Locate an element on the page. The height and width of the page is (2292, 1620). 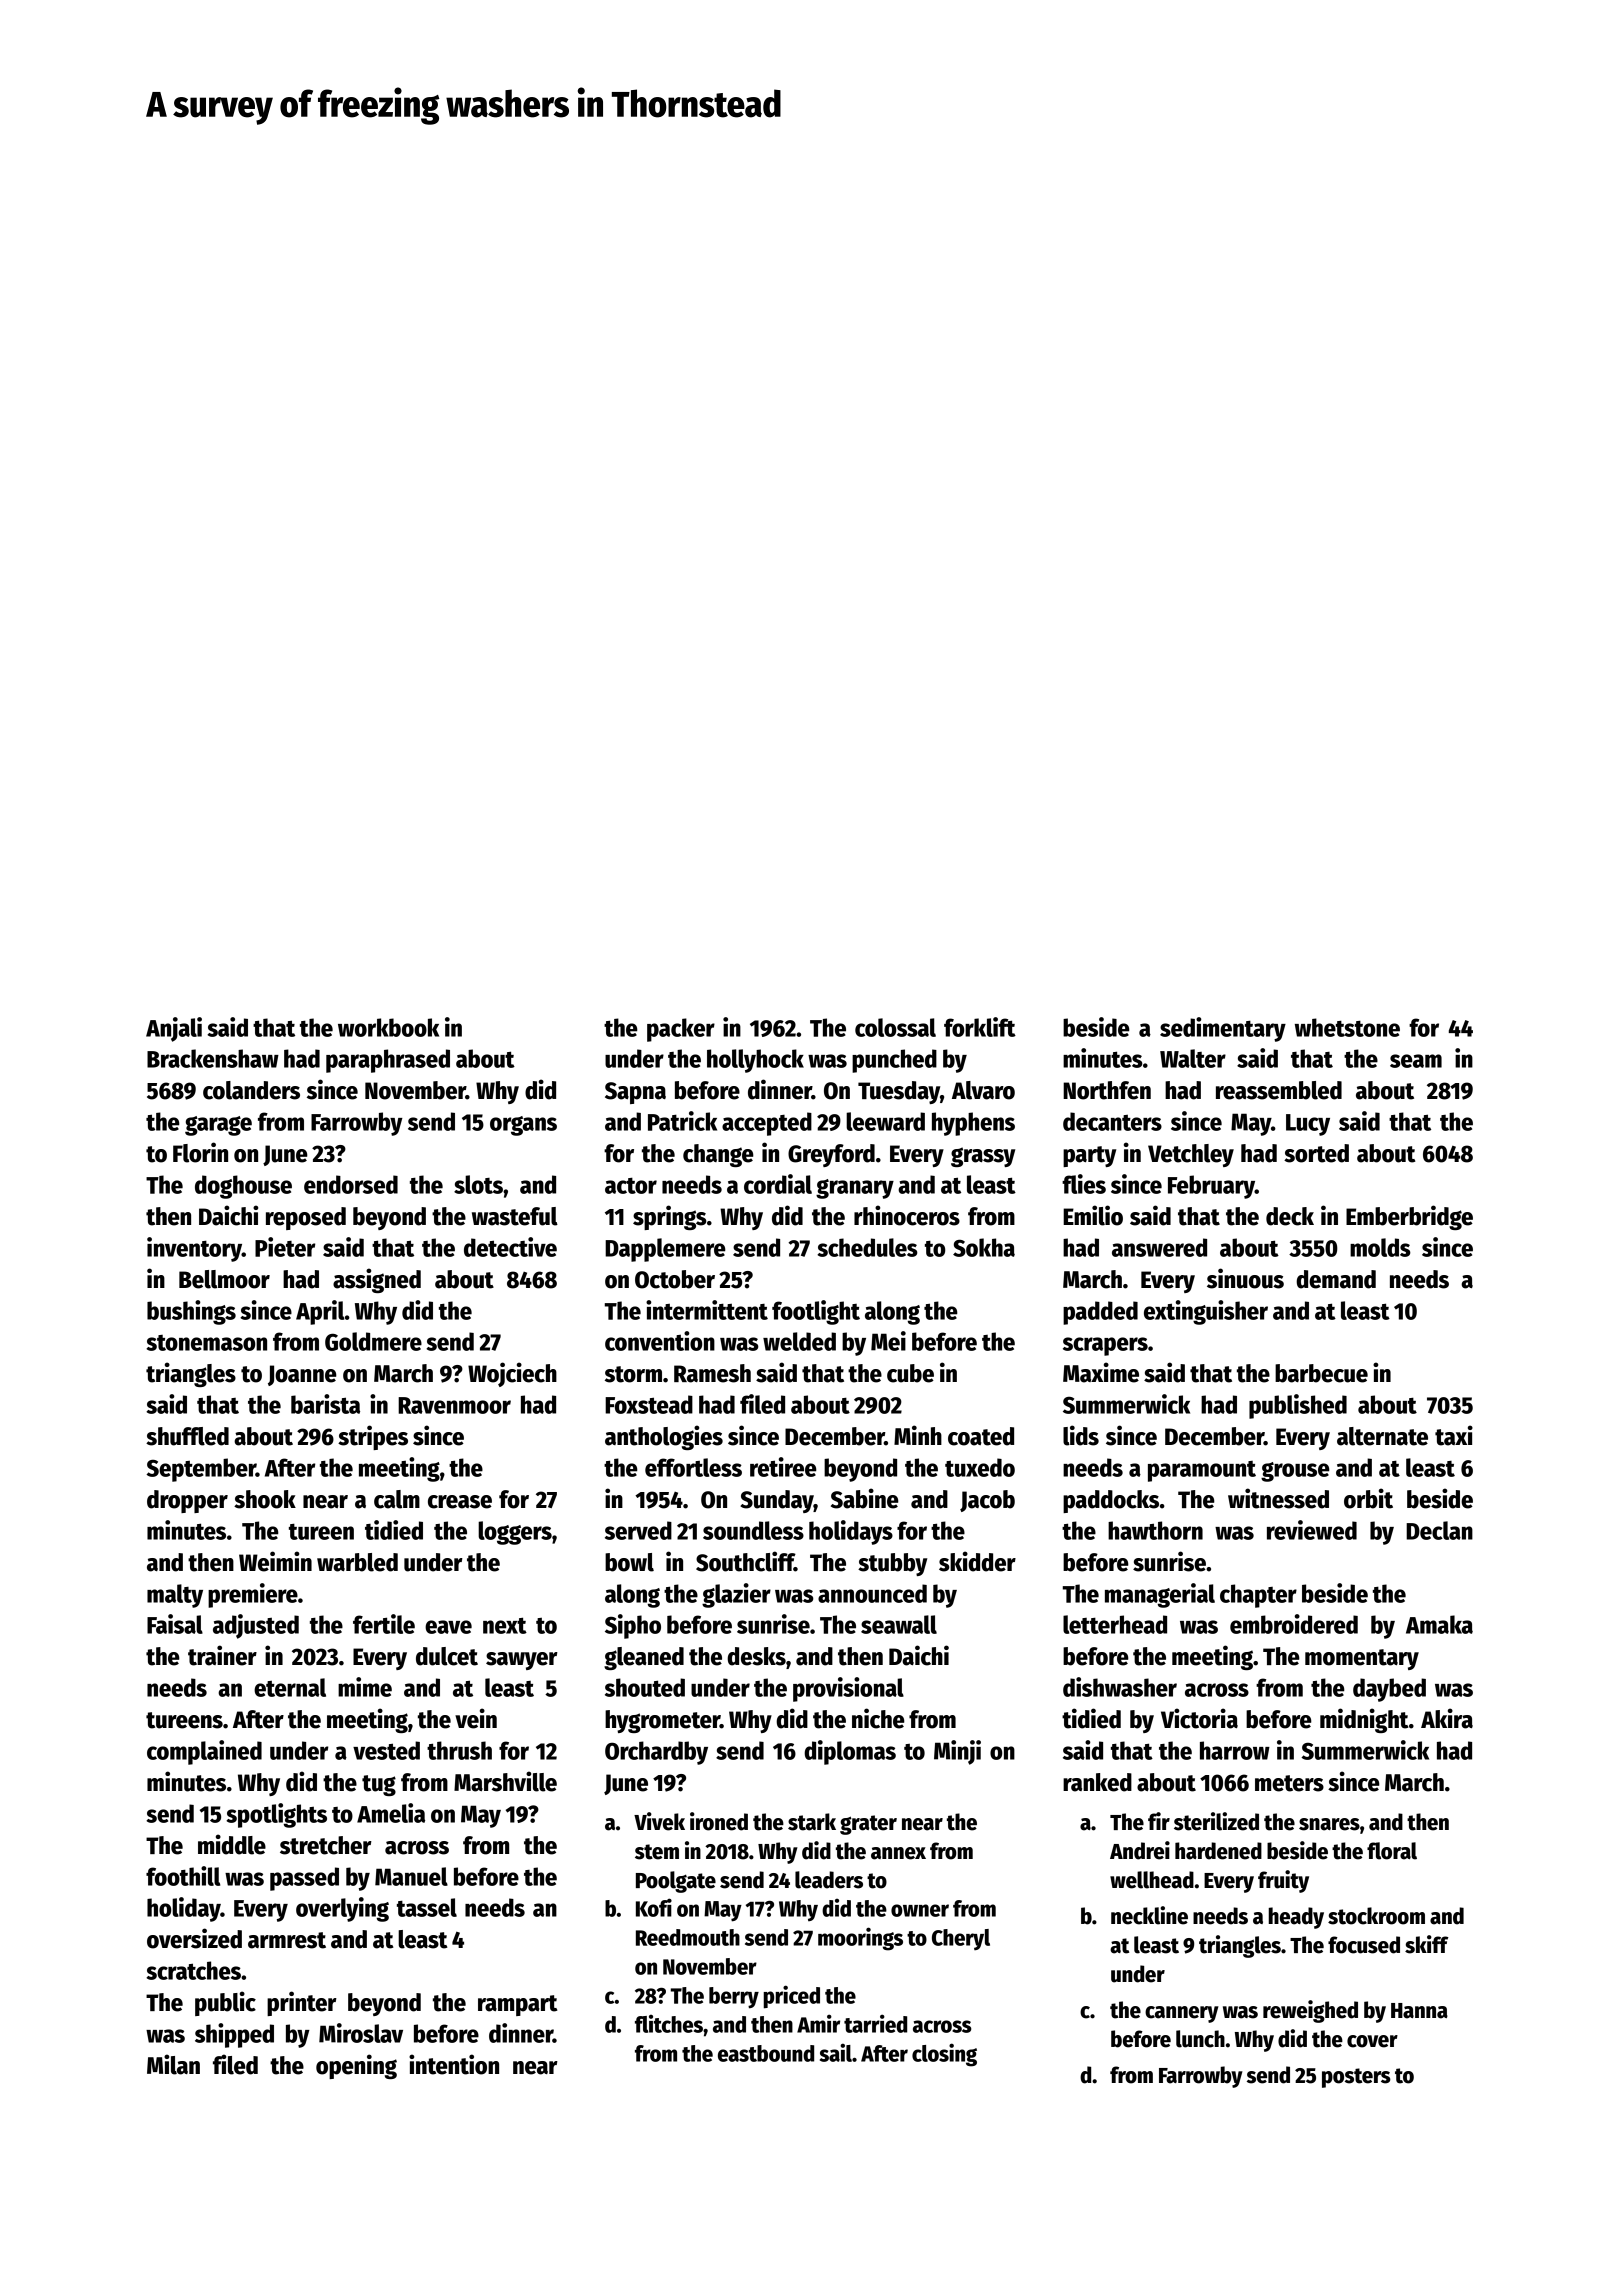
sedimentary is located at coordinates (1223, 1029).
